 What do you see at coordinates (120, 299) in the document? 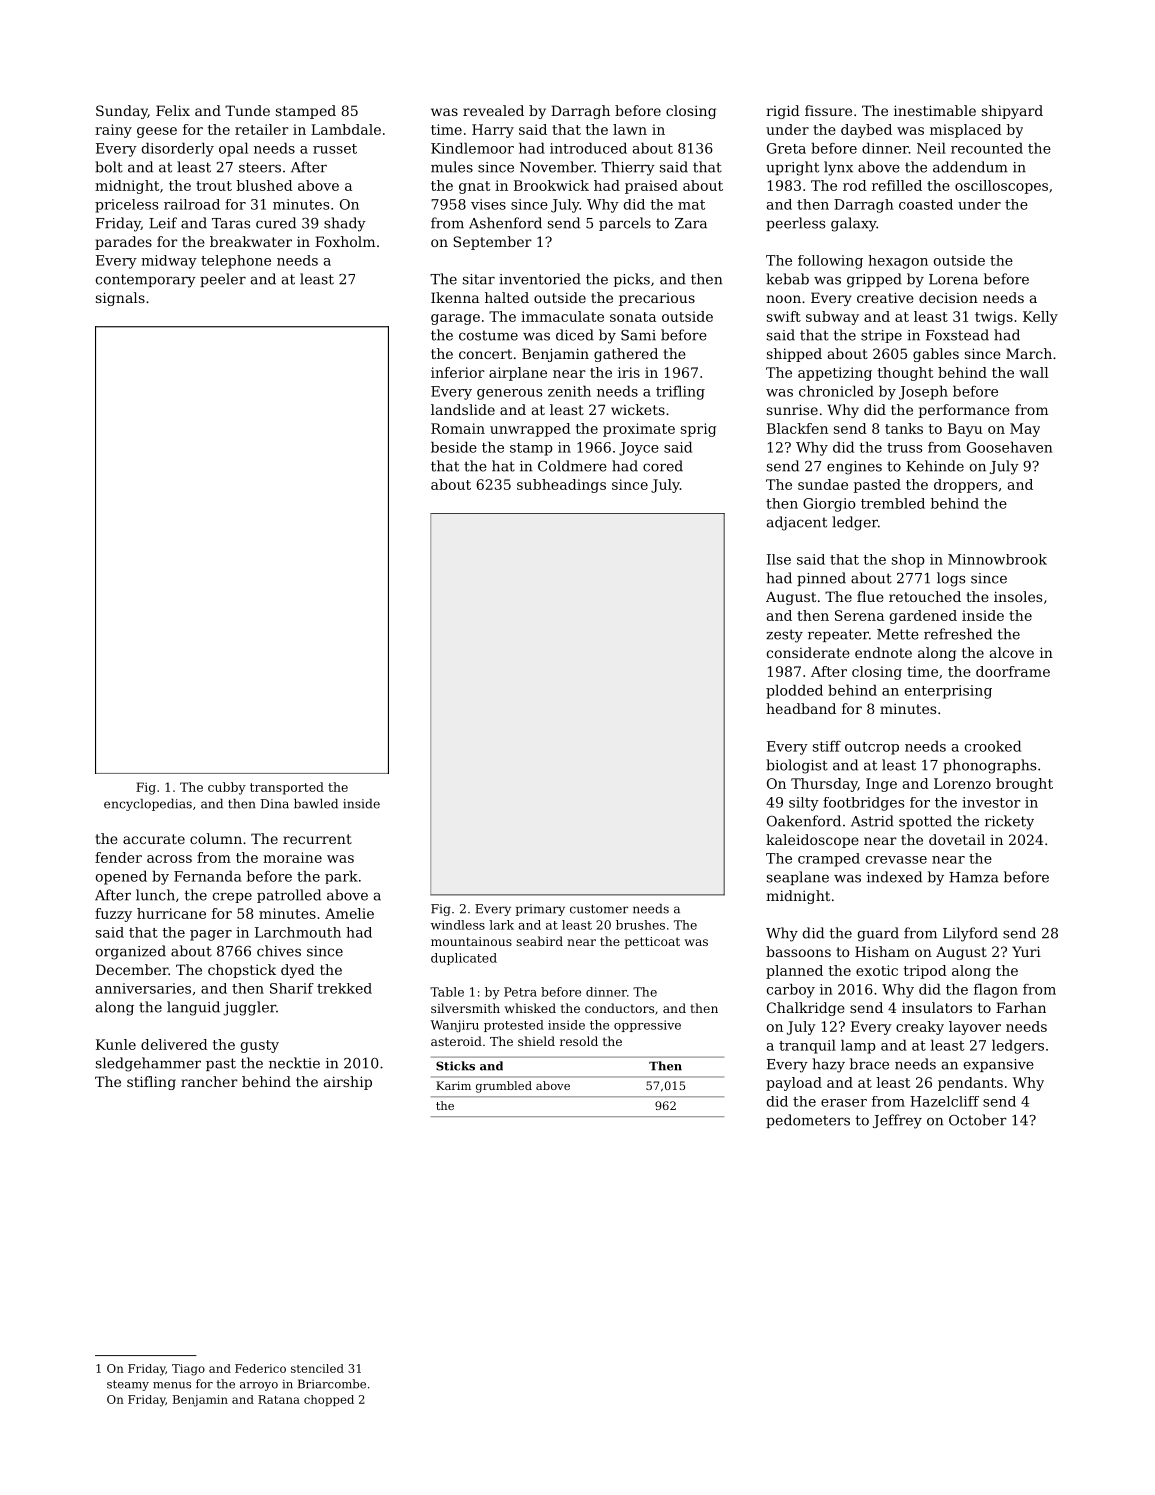
I see `signals` at bounding box center [120, 299].
